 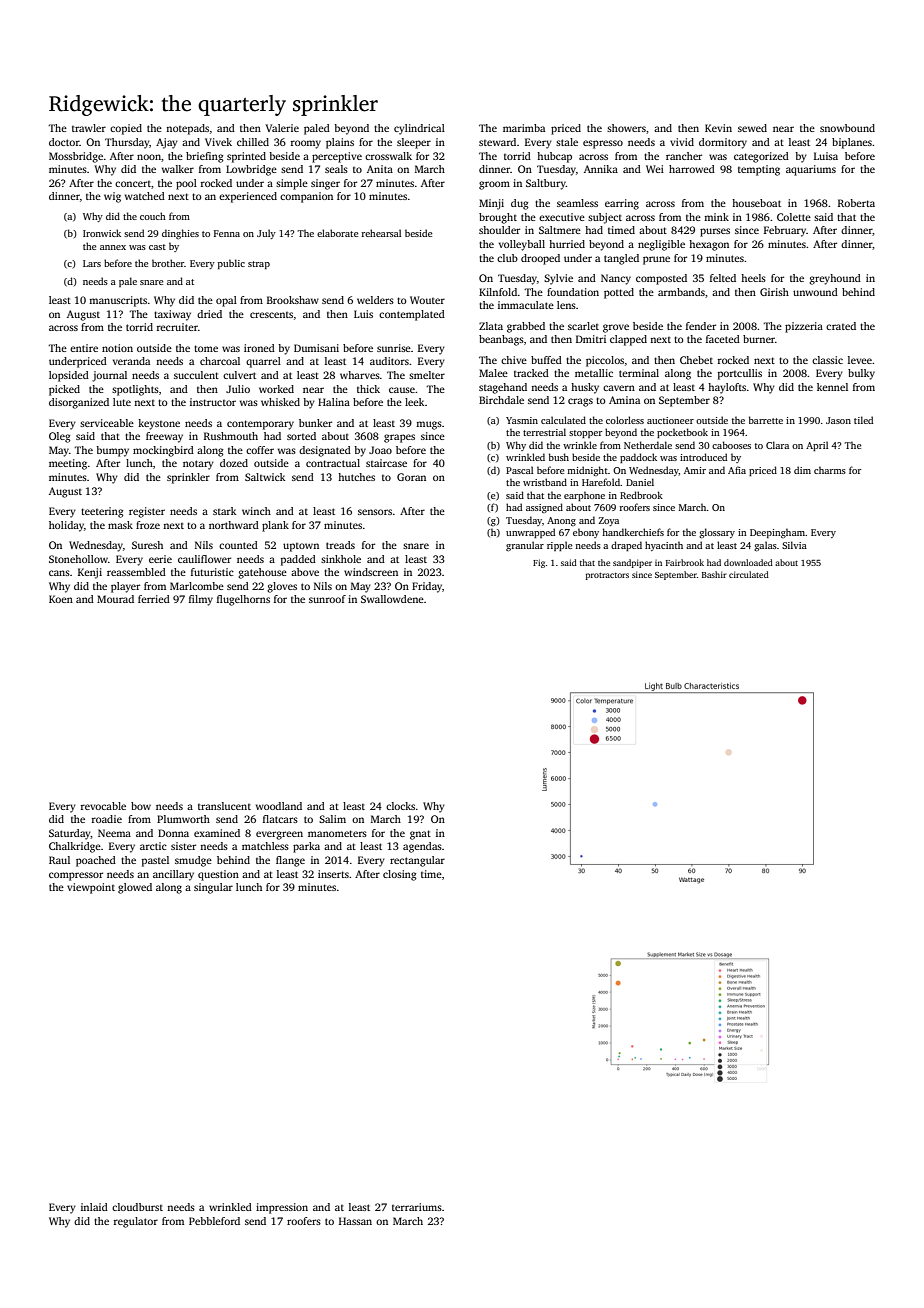 What do you see at coordinates (419, 129) in the screenshot?
I see `cylindrical` at bounding box center [419, 129].
